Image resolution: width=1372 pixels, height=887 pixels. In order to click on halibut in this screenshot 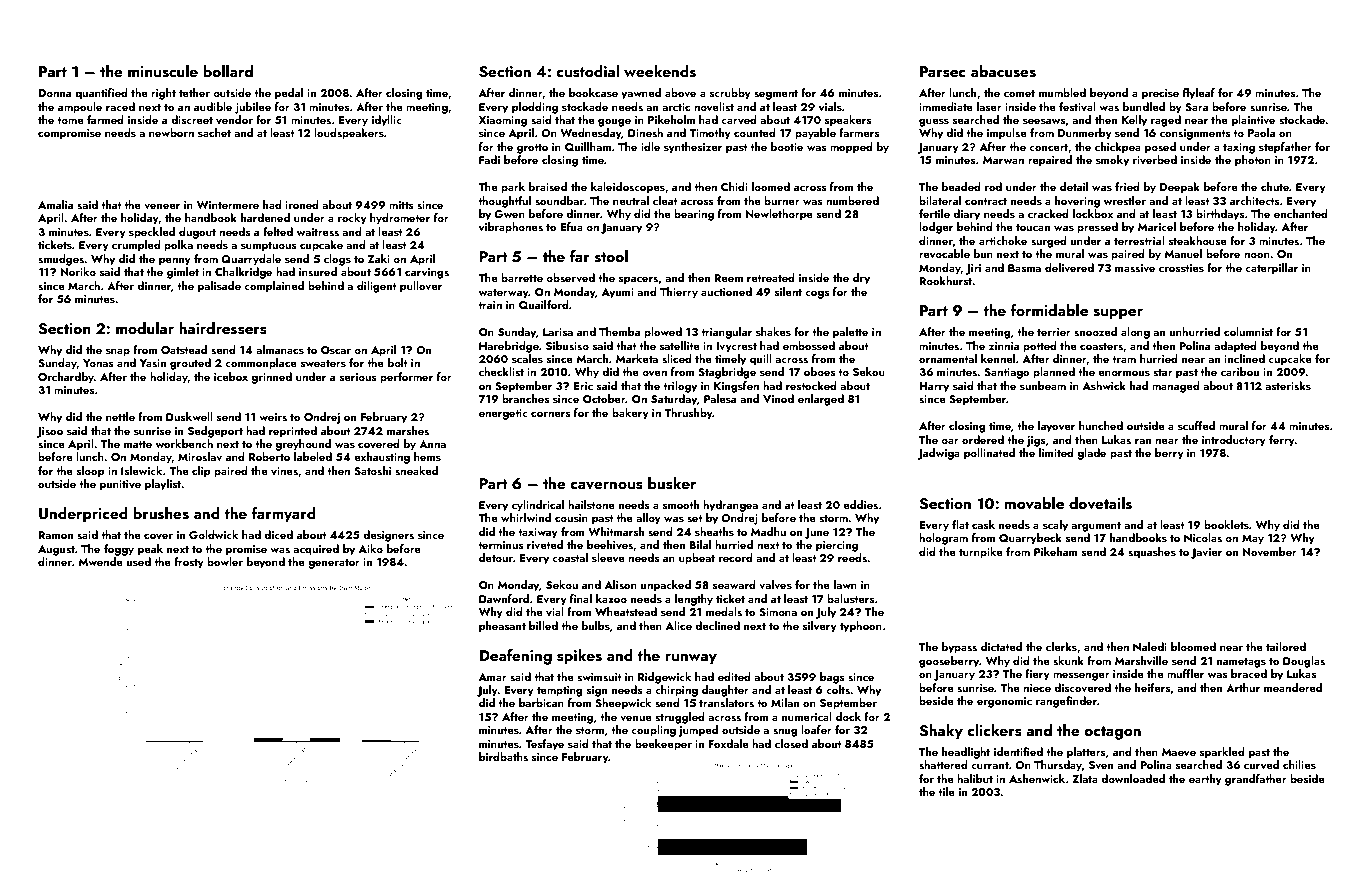, I will do `click(975, 778)`.
